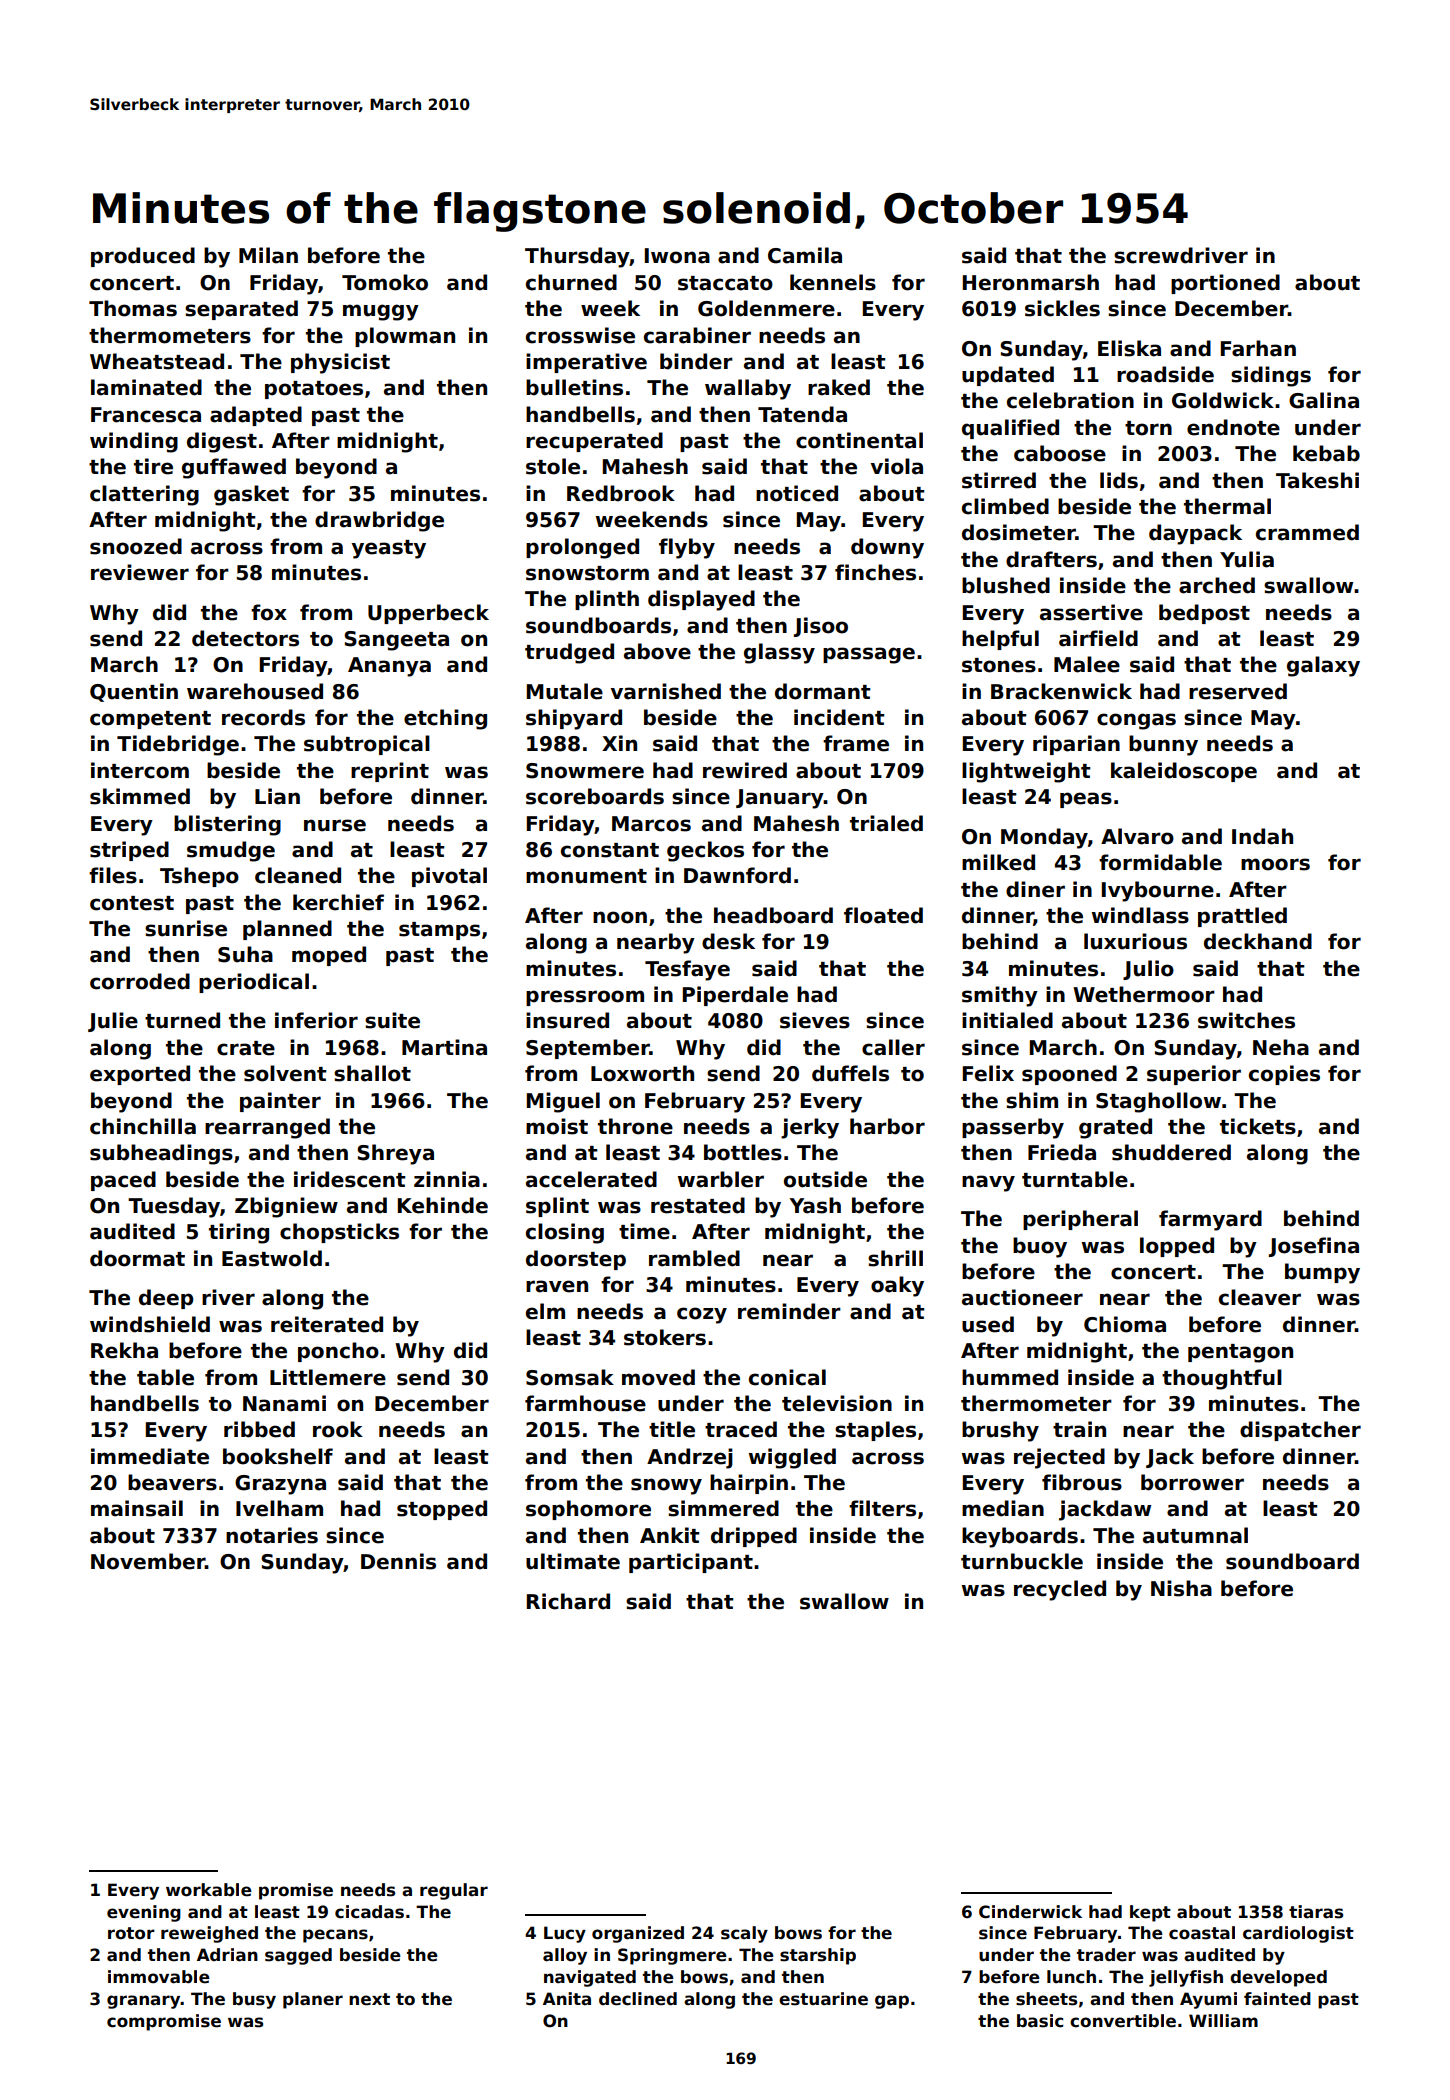 The image size is (1450, 2100). What do you see at coordinates (144, 2002) in the screenshot?
I see `granary` at bounding box center [144, 2002].
